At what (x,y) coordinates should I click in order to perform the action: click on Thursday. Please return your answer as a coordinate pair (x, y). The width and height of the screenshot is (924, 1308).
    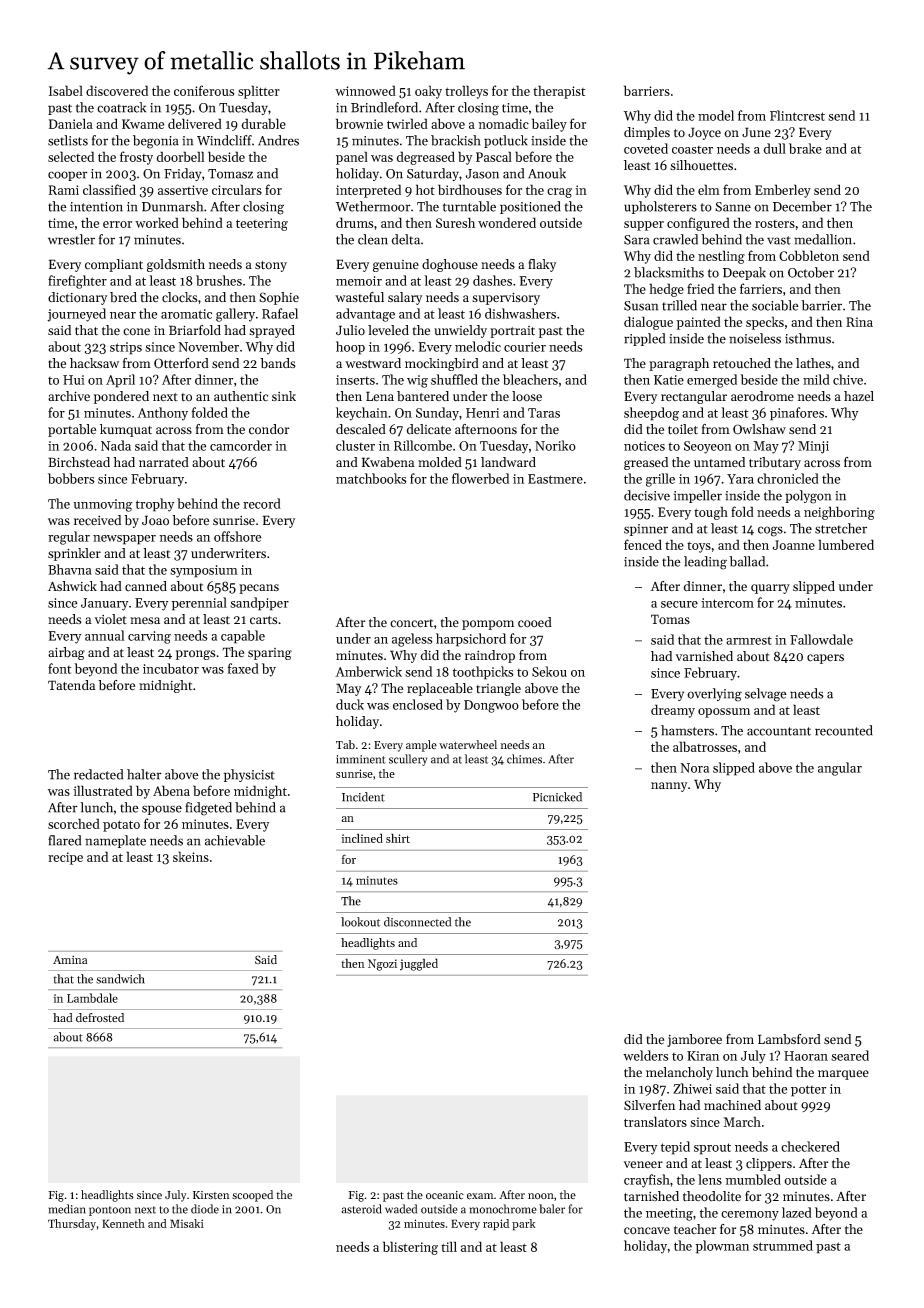
    Looking at the image, I should click on (72, 1225).
